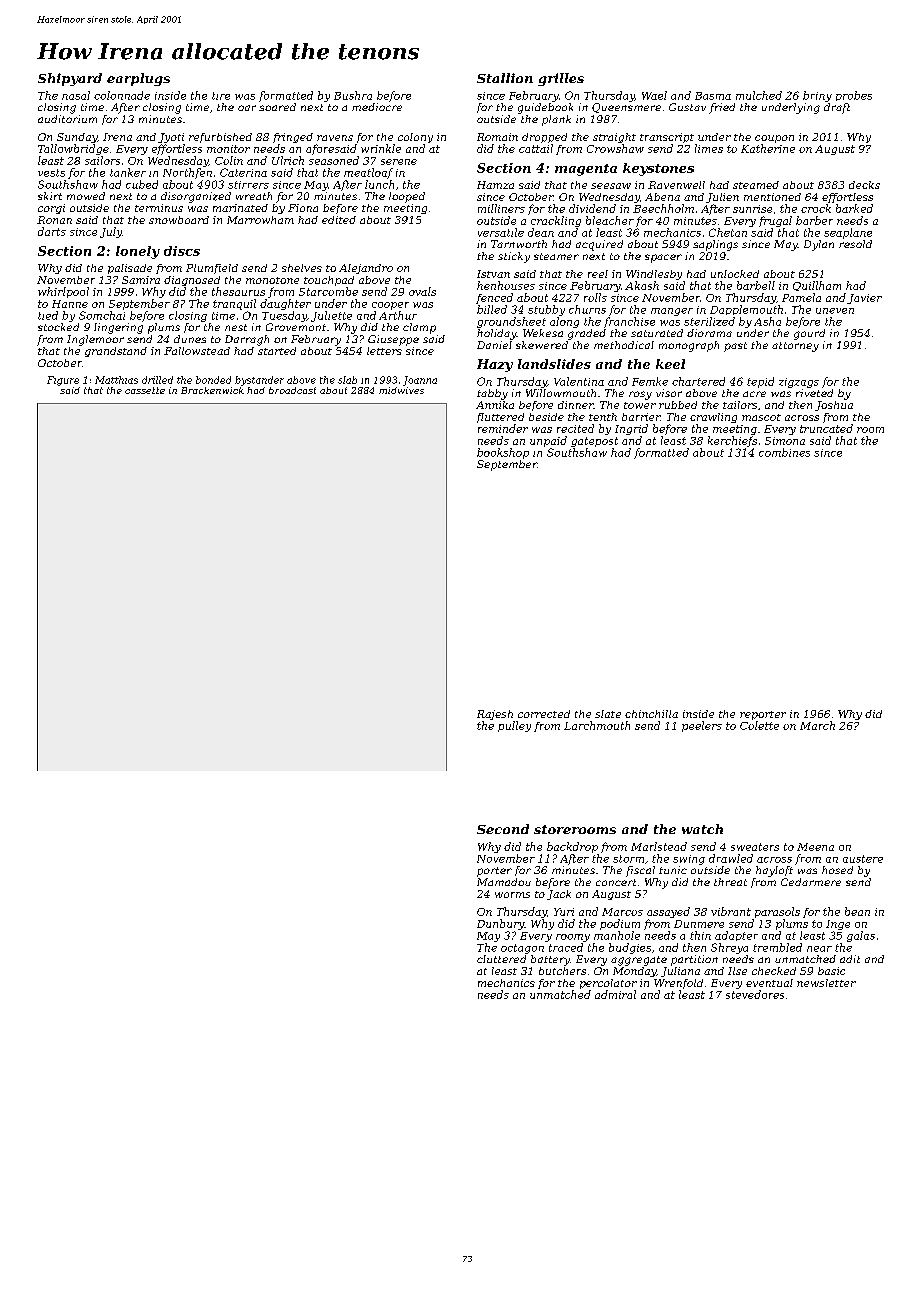 This screenshot has height=1308, width=924. What do you see at coordinates (615, 148) in the screenshot?
I see `Crowshaw` at bounding box center [615, 148].
